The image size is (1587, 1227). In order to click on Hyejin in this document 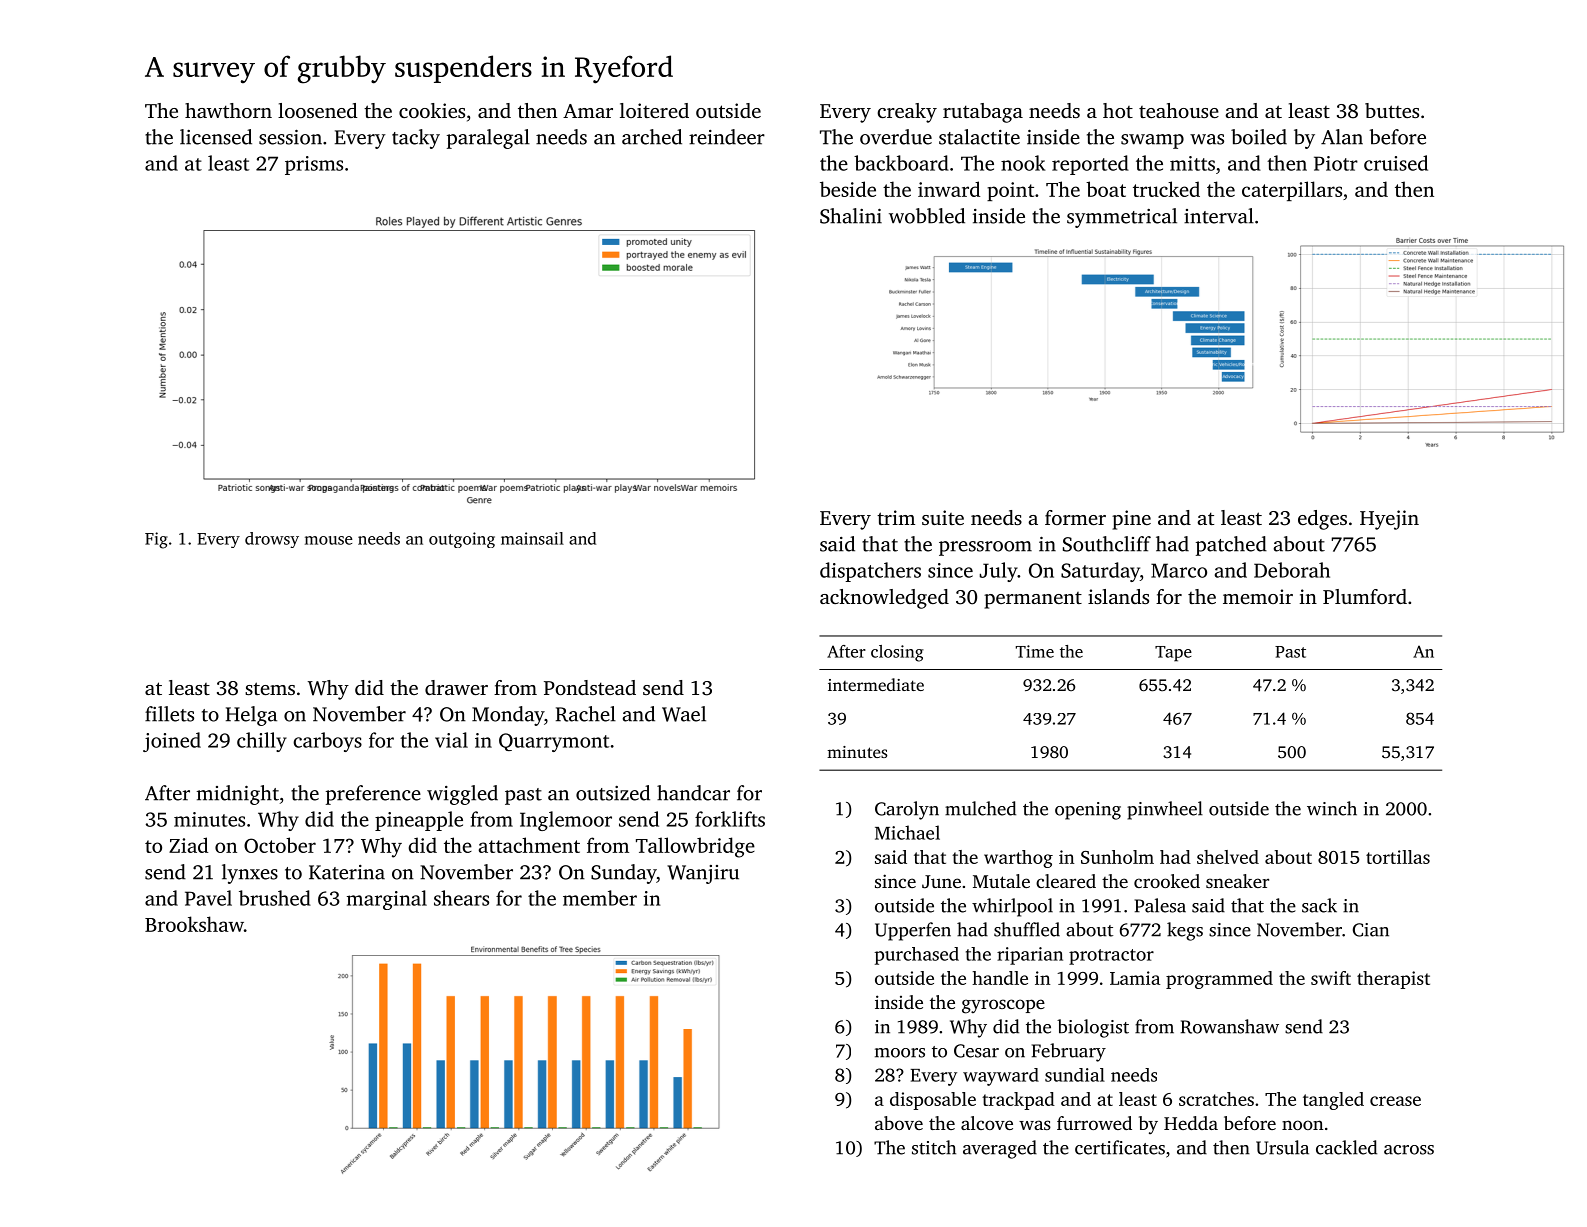, I will do `click(1389, 520)`.
